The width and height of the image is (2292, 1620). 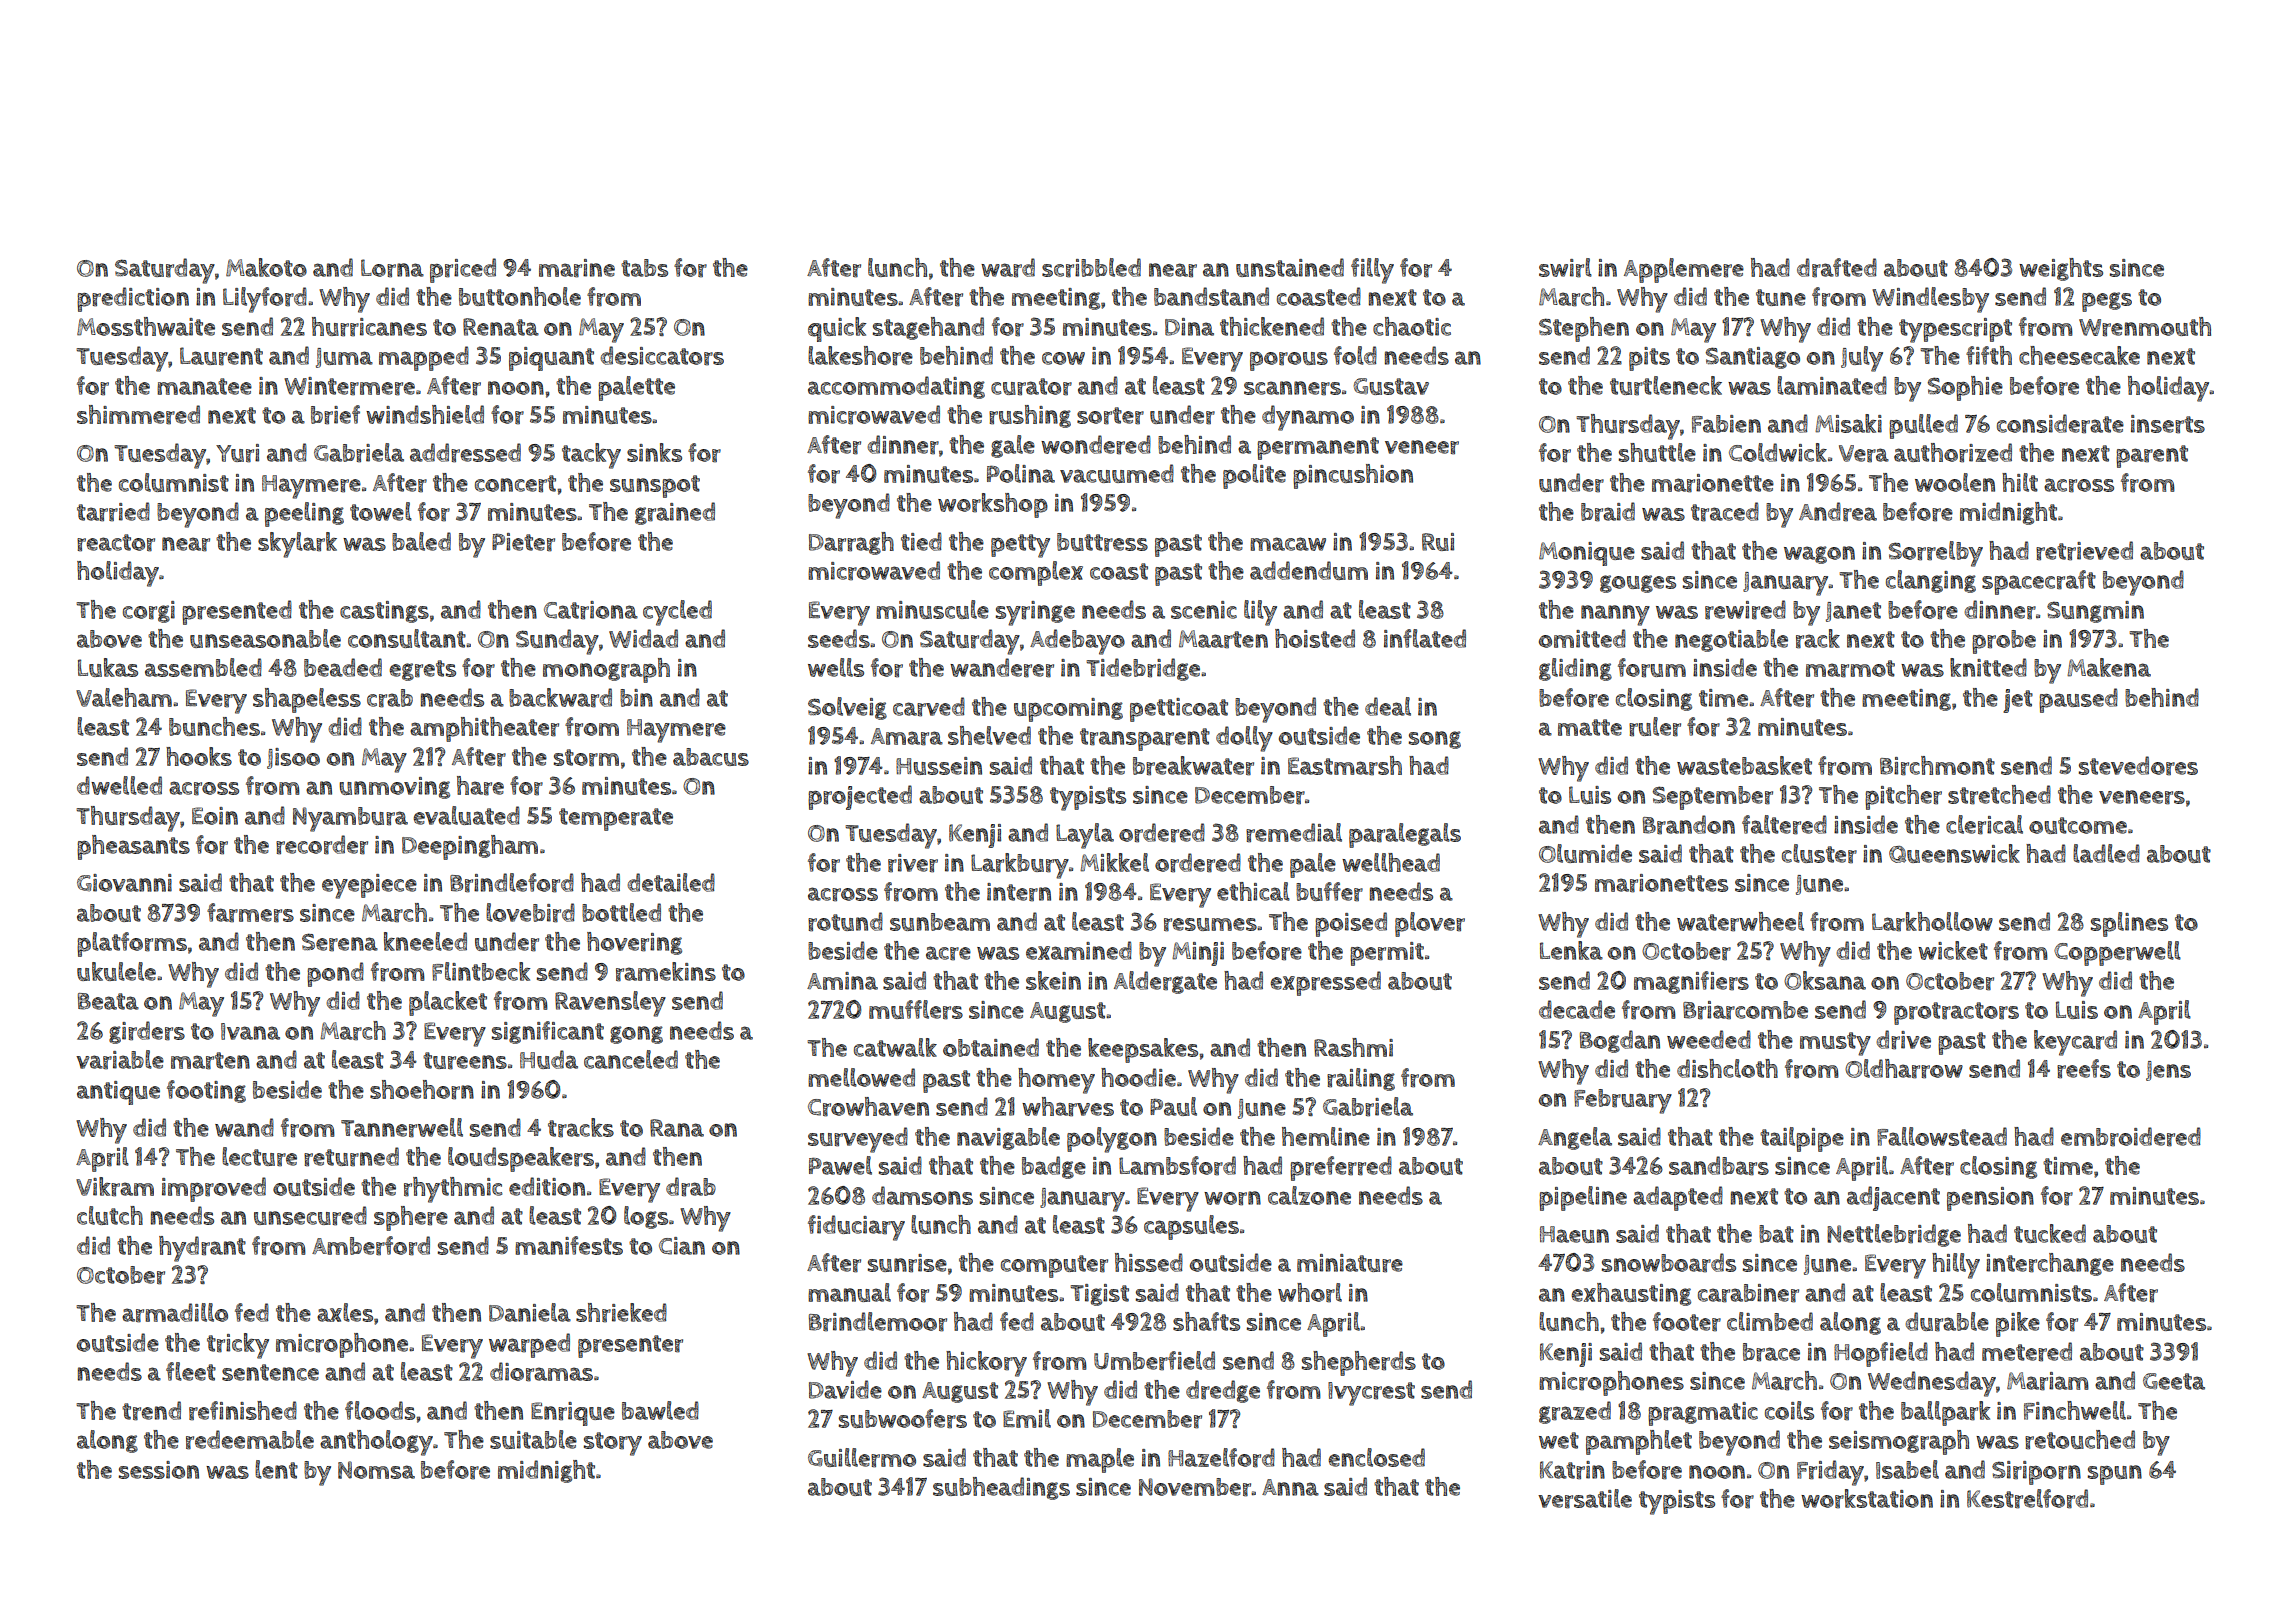 I want to click on weights, so click(x=2061, y=269).
